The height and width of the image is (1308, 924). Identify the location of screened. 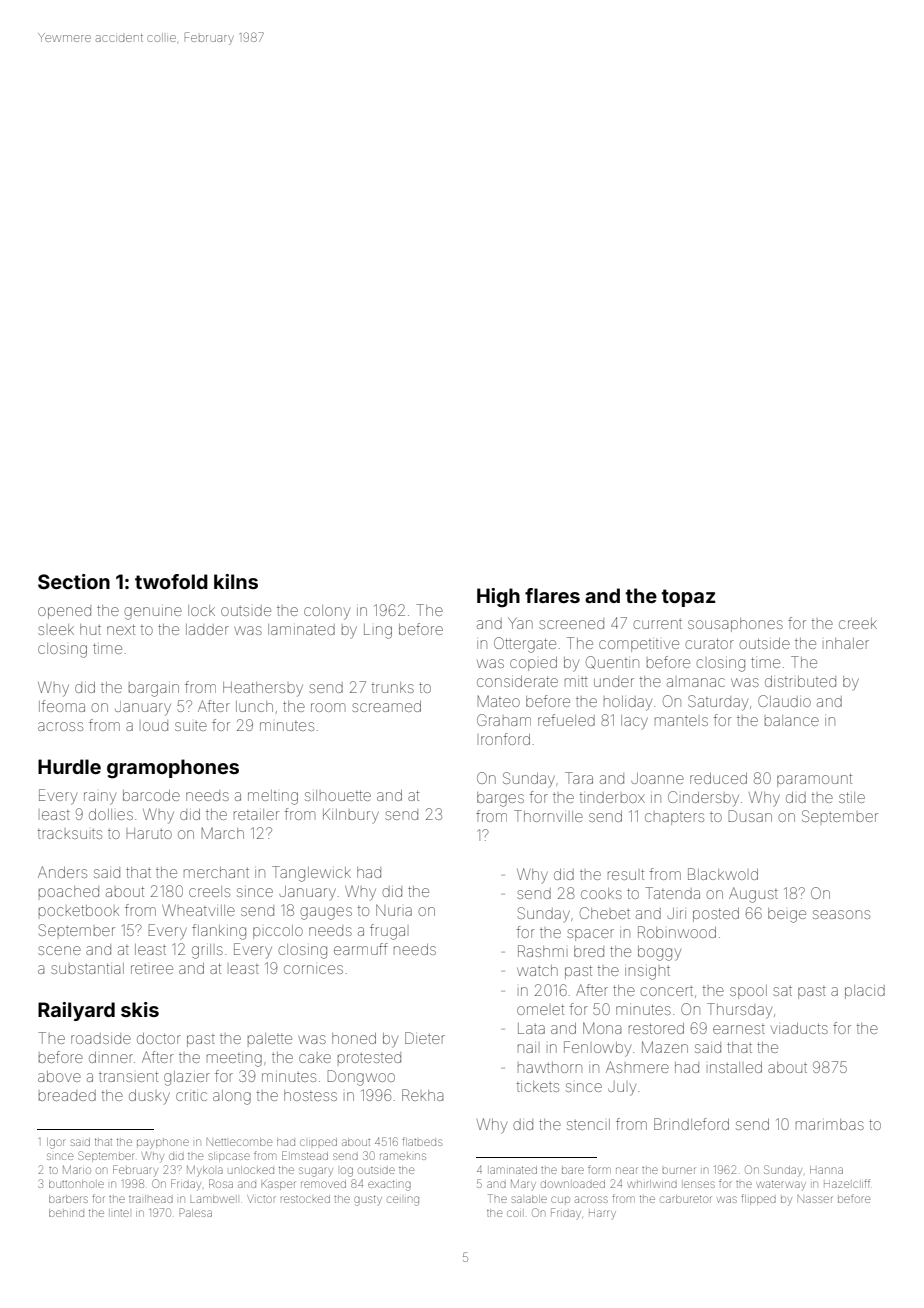
(571, 623).
